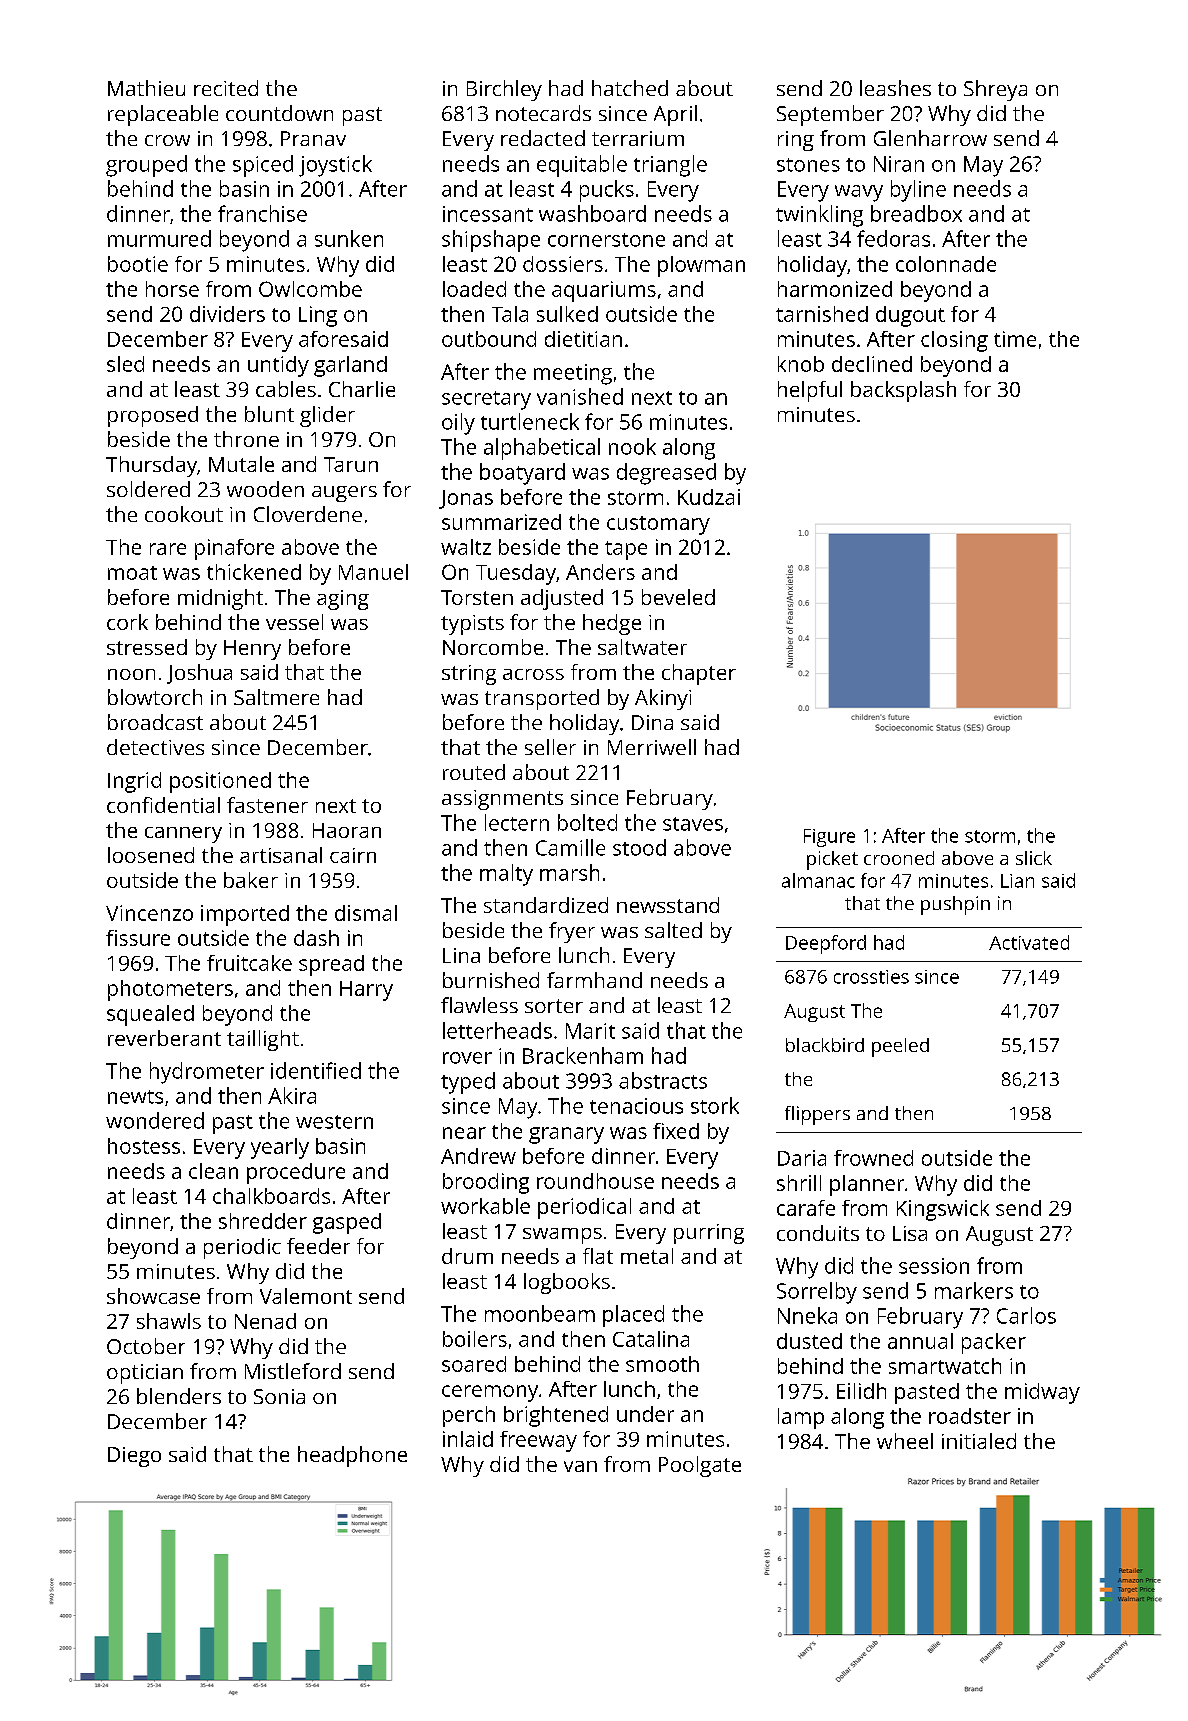 This document has width=1188, height=1721. What do you see at coordinates (652, 747) in the document?
I see `Merriwell` at bounding box center [652, 747].
